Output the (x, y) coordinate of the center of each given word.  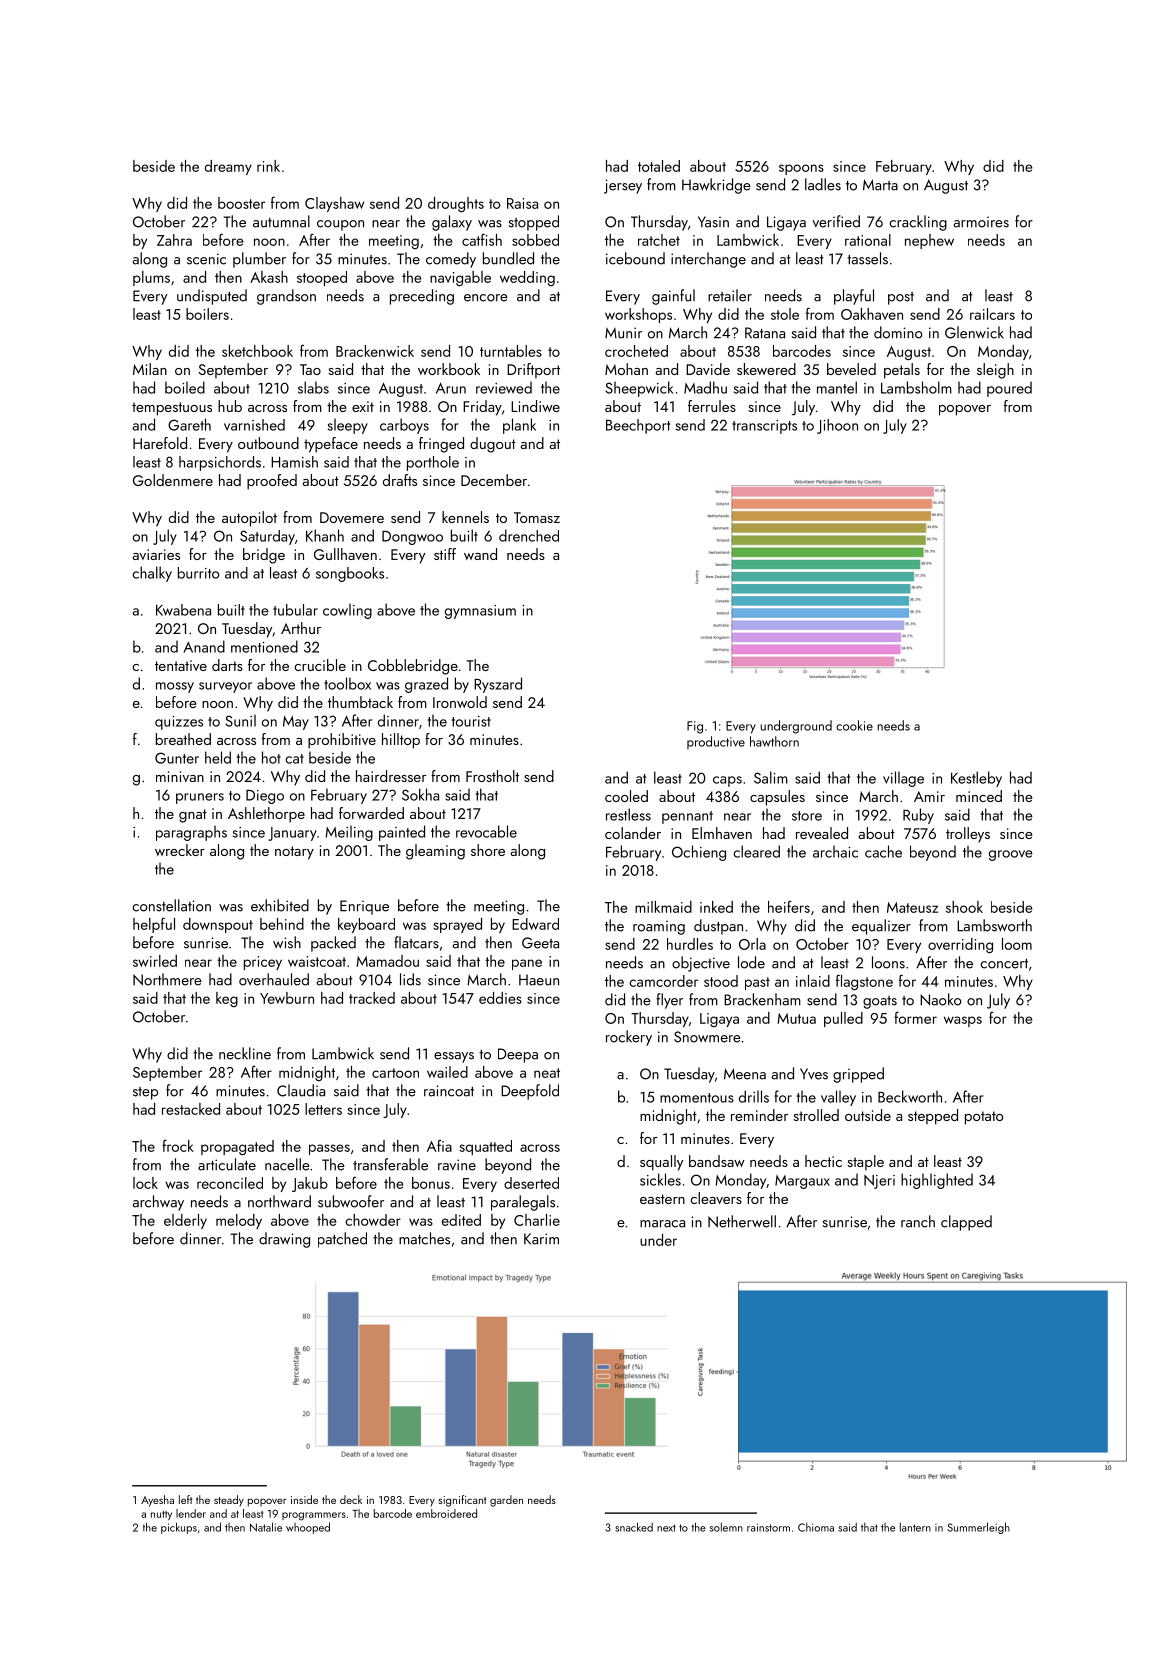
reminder (759, 1115)
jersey (623, 186)
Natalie (266, 1527)
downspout (218, 925)
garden (506, 1501)
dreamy (228, 167)
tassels (867, 258)
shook (964, 907)
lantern (915, 1527)
